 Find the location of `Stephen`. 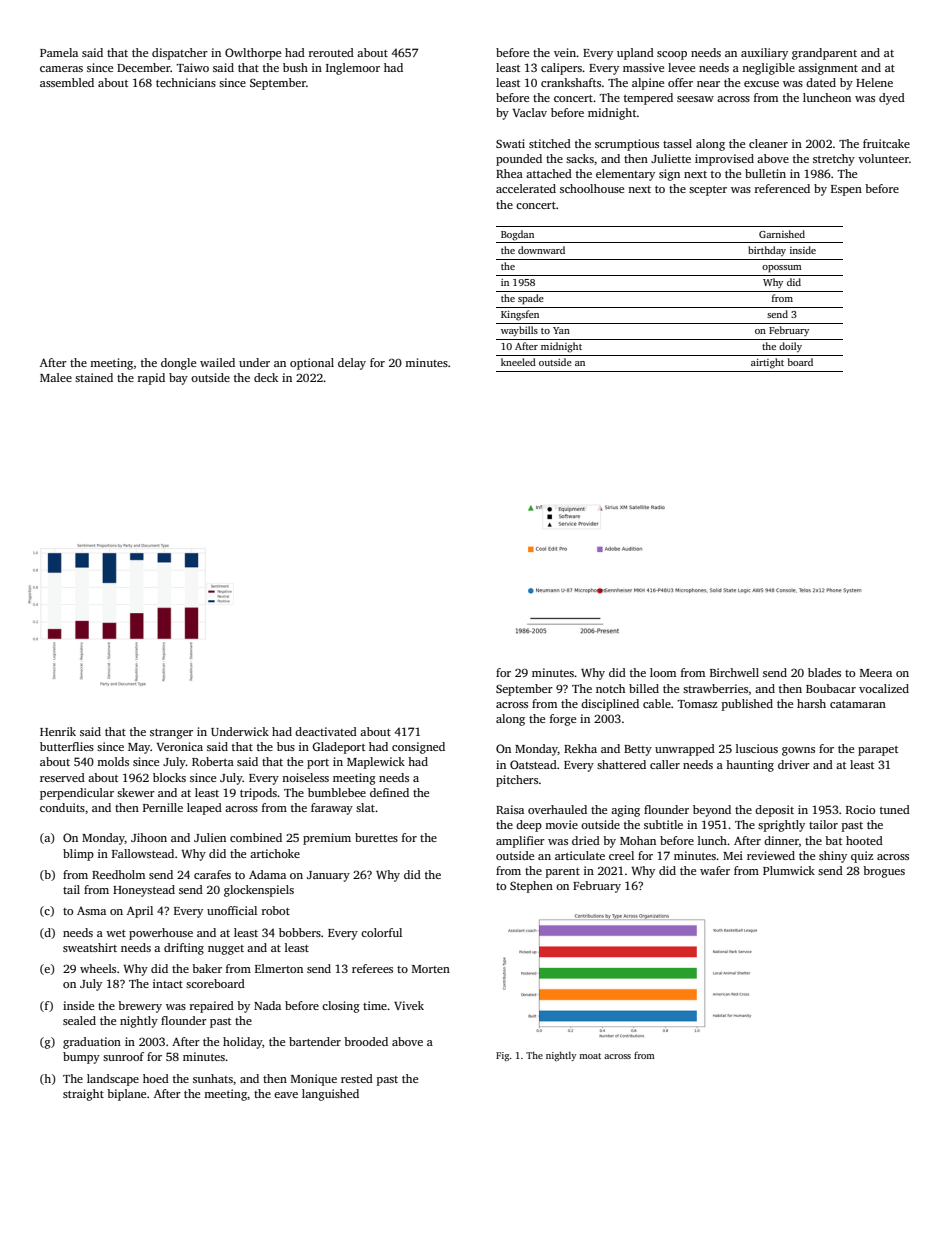

Stephen is located at coordinates (531, 887).
